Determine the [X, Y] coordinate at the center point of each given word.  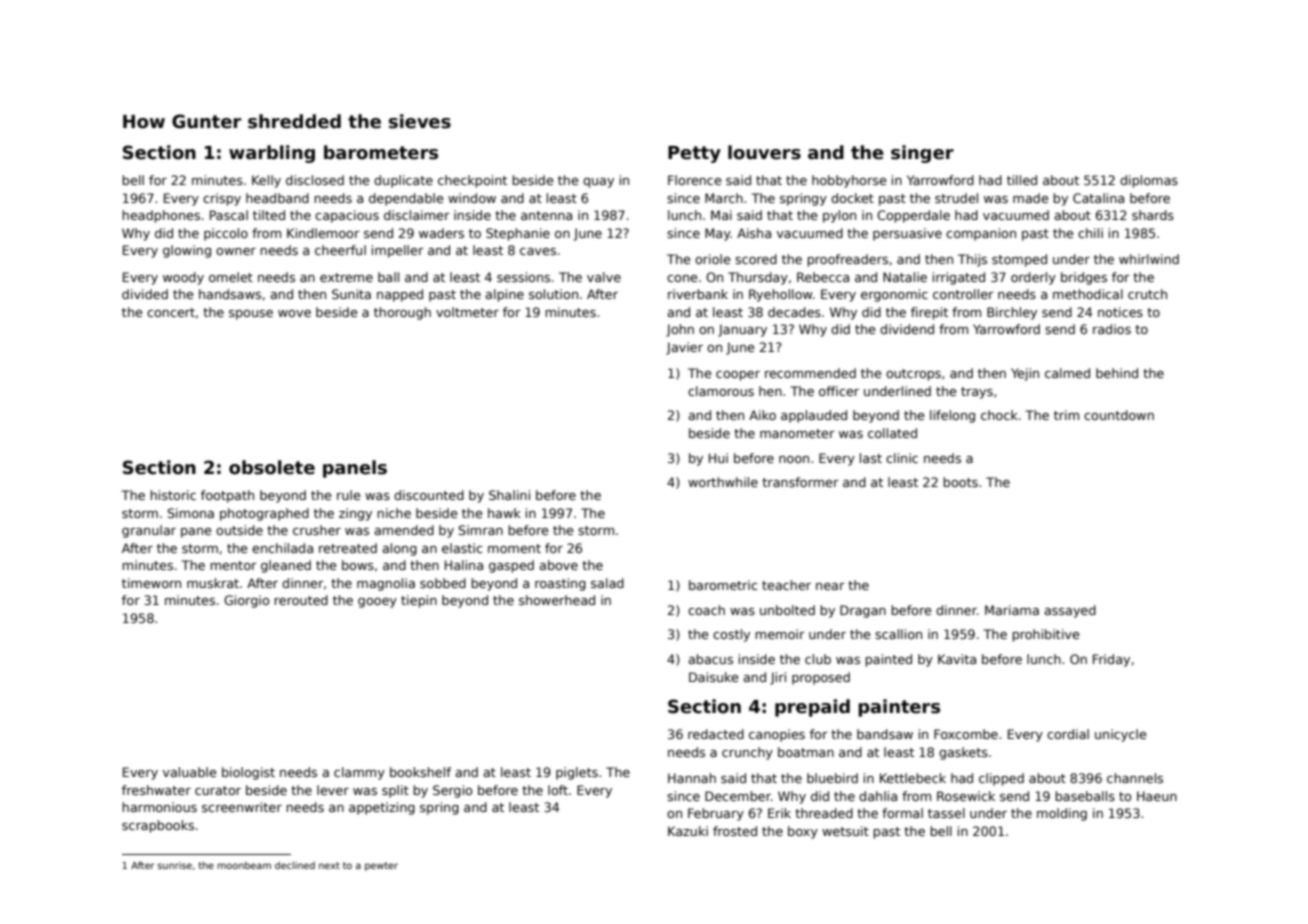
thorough [402, 313]
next [329, 865]
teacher [786, 585]
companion [981, 234]
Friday [1111, 660]
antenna [546, 215]
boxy [803, 832]
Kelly [266, 181]
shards [1153, 215]
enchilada [282, 548]
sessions [523, 277]
